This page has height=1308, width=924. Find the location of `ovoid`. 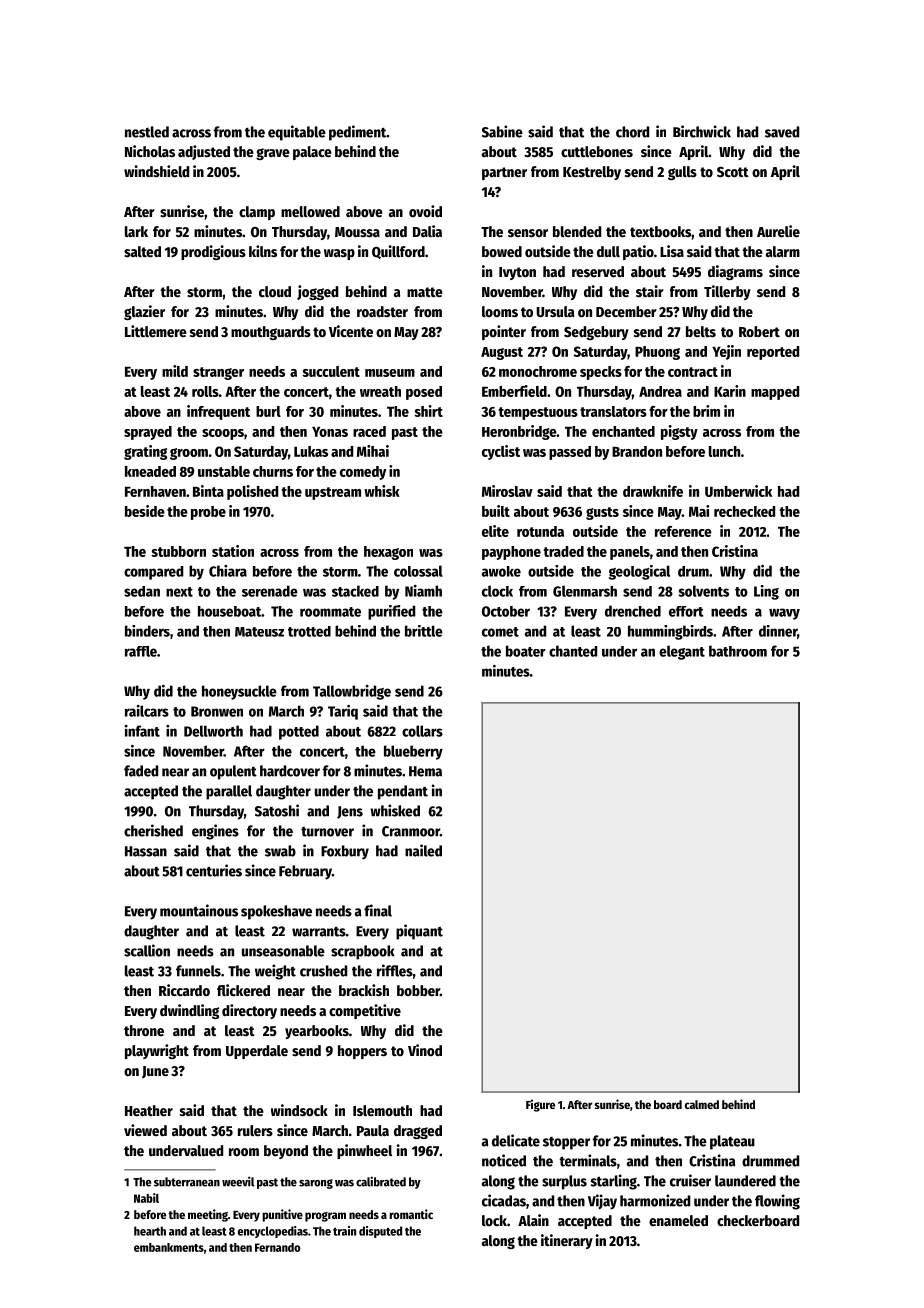

ovoid is located at coordinates (425, 211).
